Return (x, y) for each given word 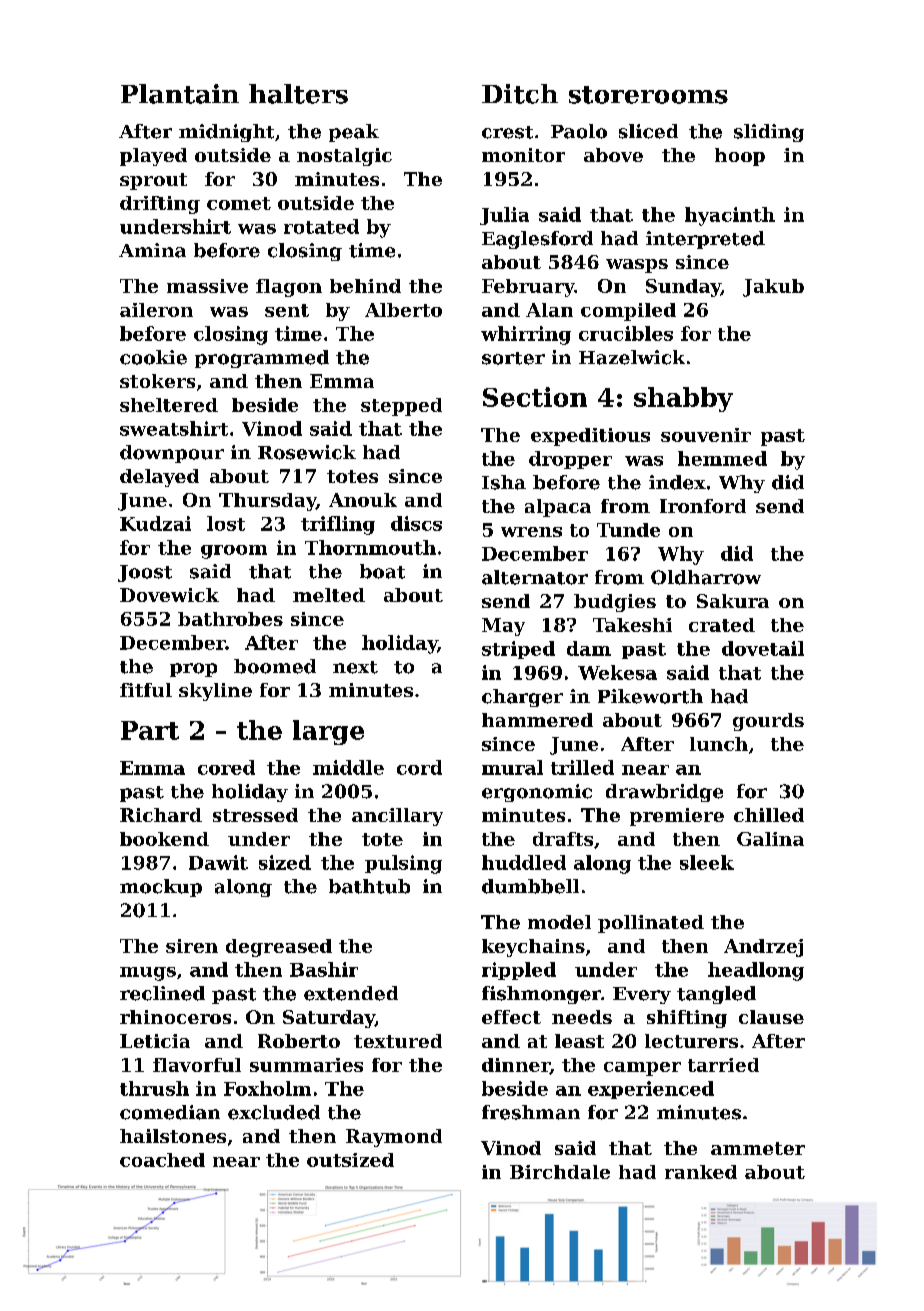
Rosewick (307, 452)
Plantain (180, 94)
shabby (683, 399)
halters (298, 94)
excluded (274, 1112)
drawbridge (664, 793)
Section (535, 397)
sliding (769, 133)
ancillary (397, 817)
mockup (161, 888)
